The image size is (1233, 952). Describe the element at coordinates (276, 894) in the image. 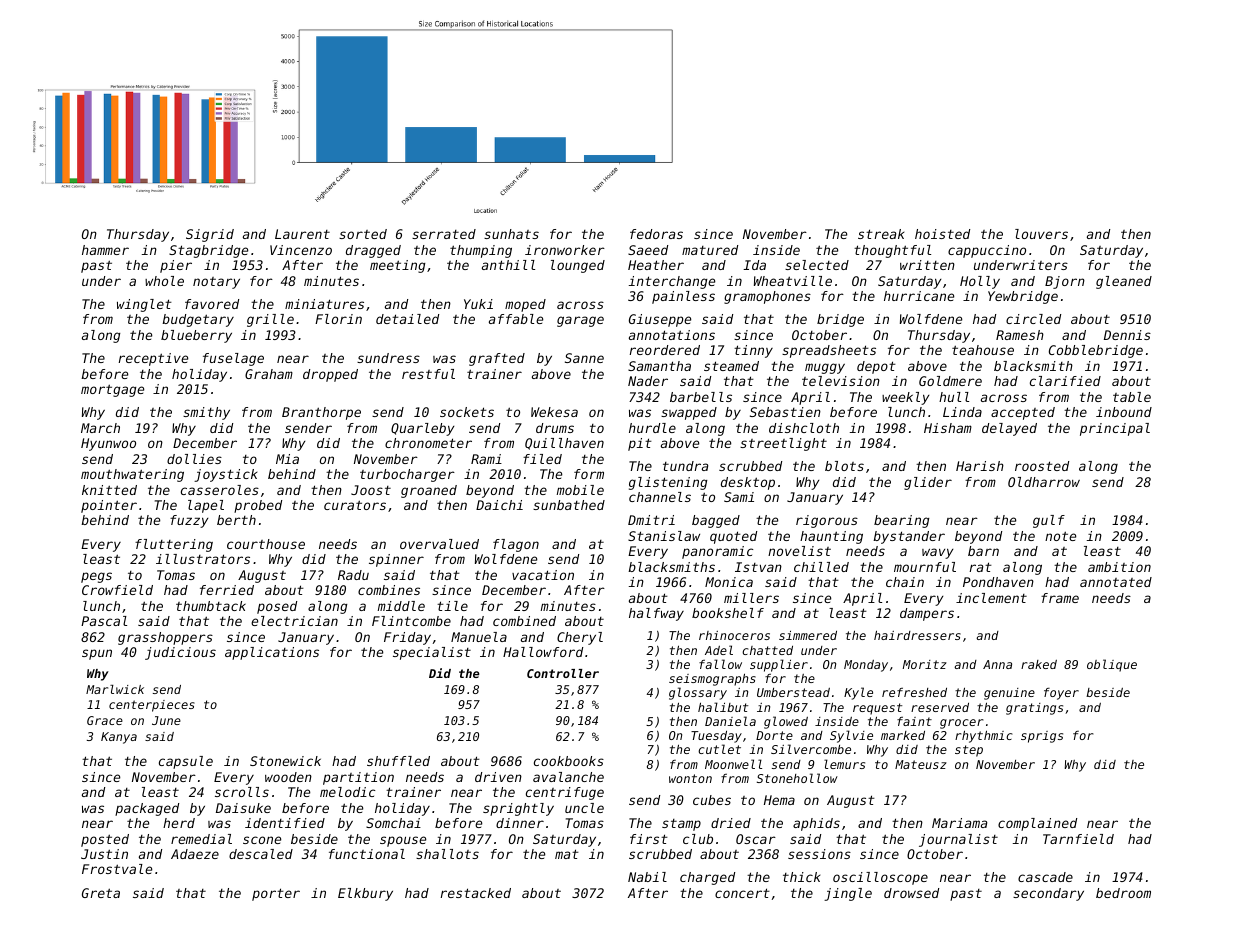

I see `porter` at that location.
